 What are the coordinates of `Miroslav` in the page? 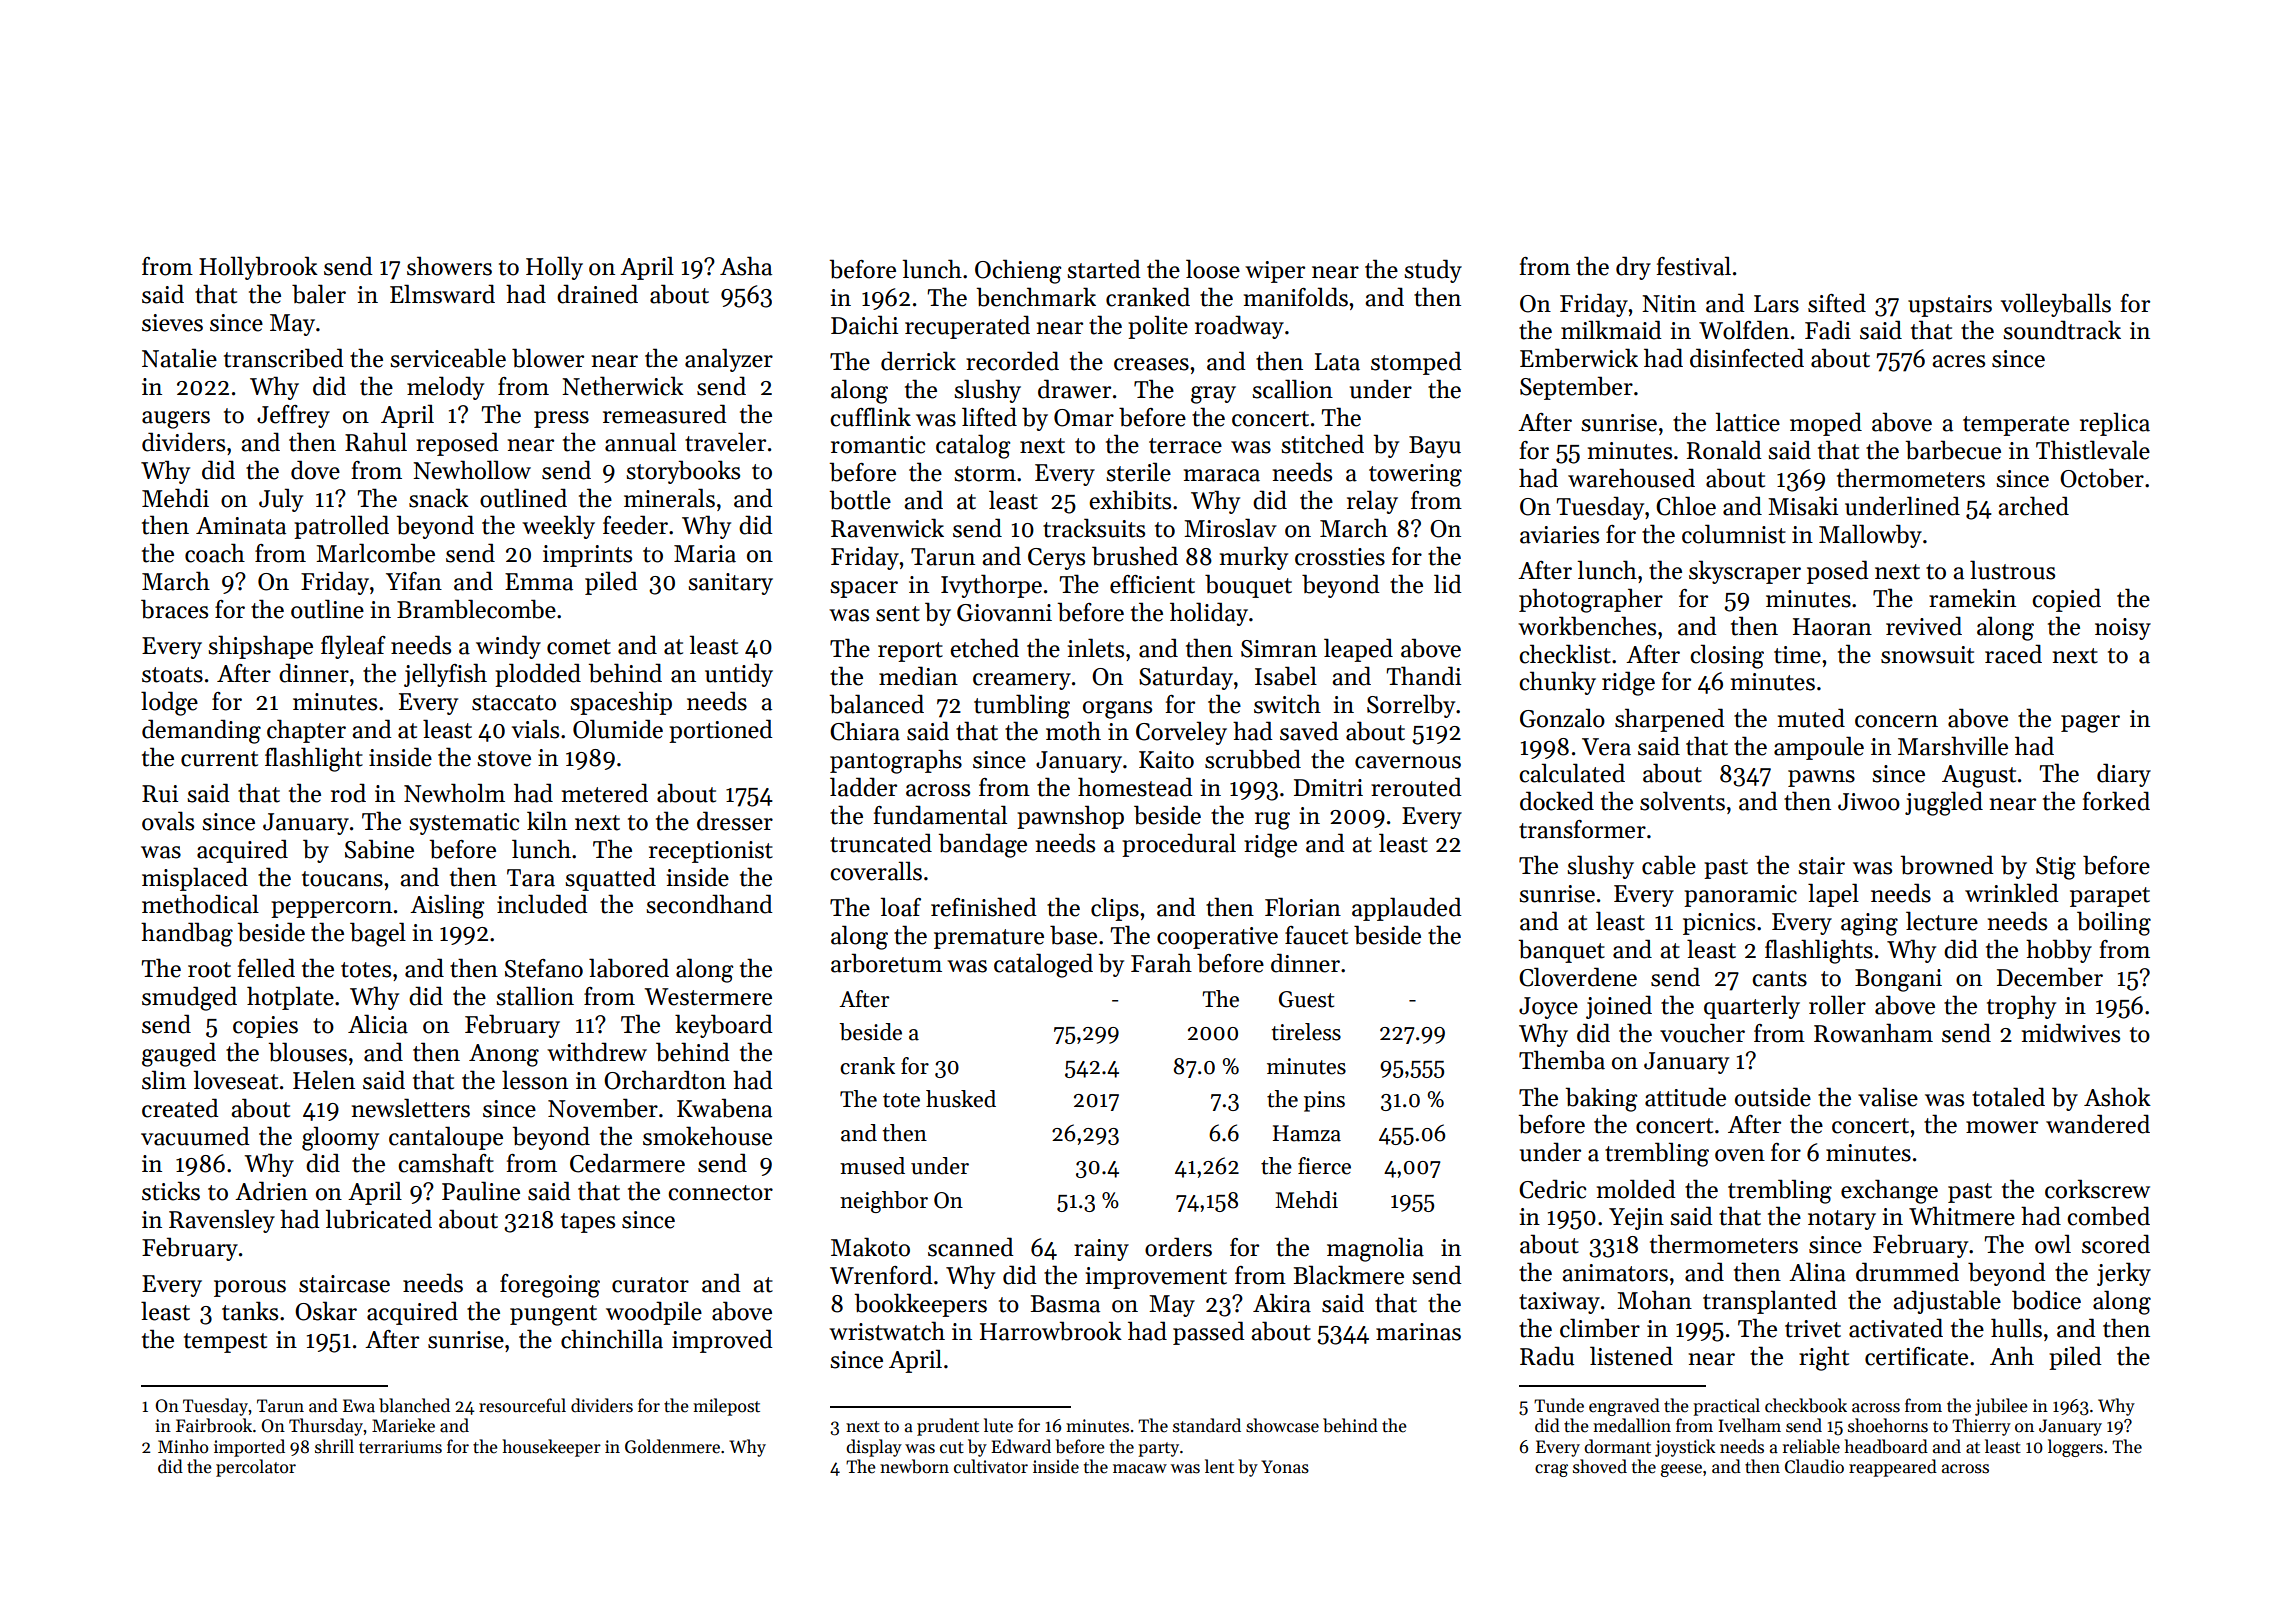 It's located at (1230, 528).
